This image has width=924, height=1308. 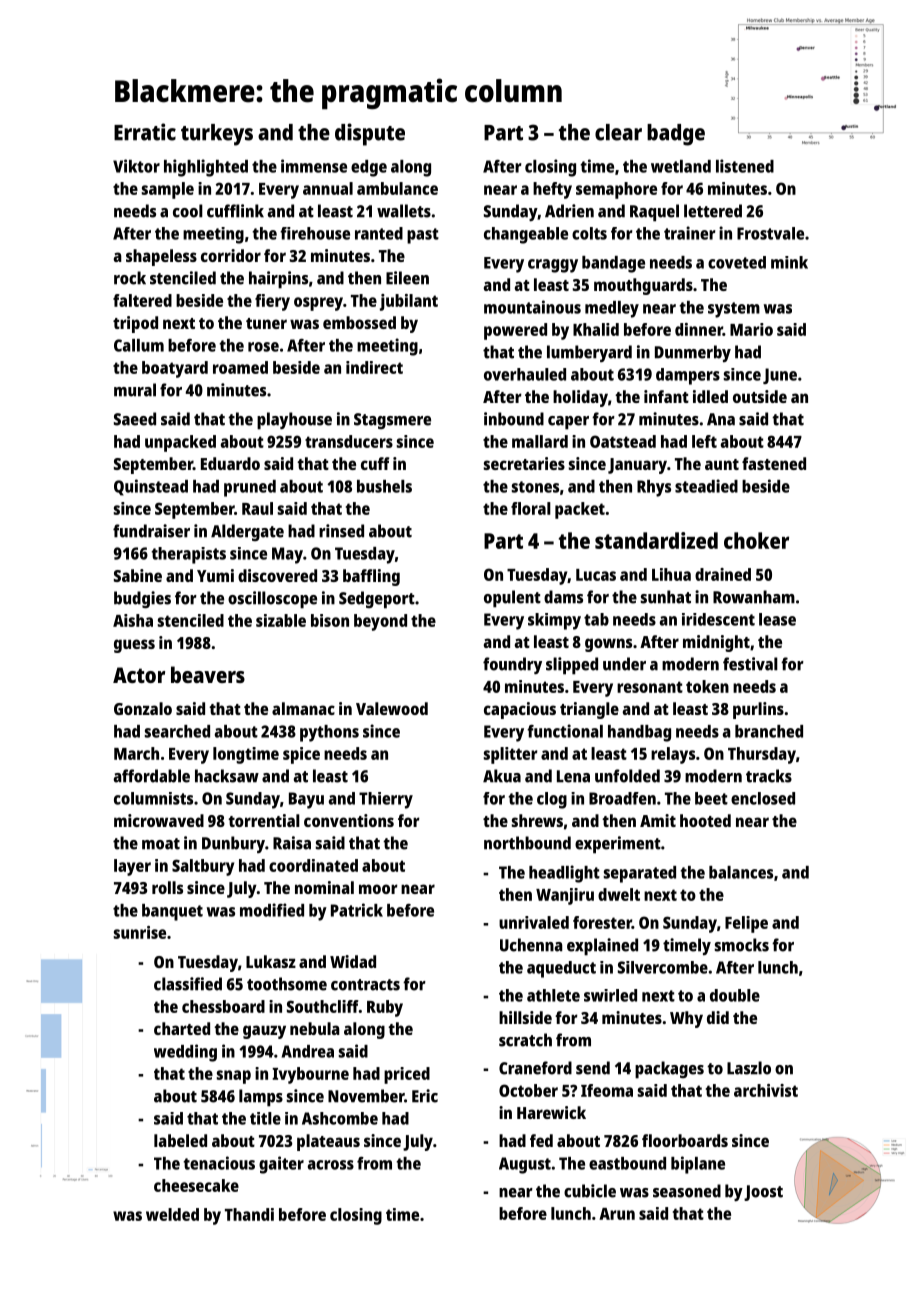 What do you see at coordinates (310, 1075) in the image?
I see `Ivybourne` at bounding box center [310, 1075].
